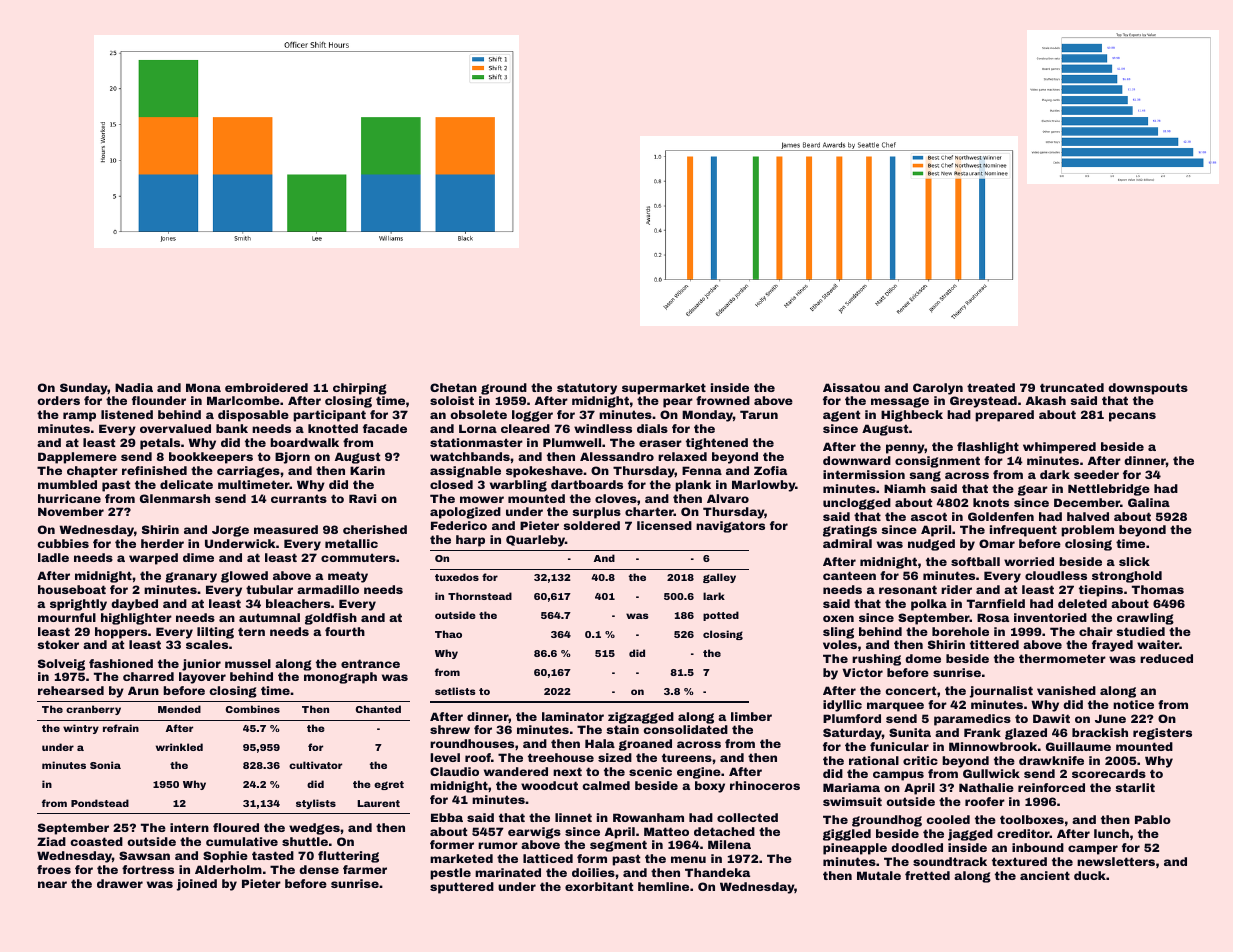 The image size is (1233, 952). Describe the element at coordinates (664, 389) in the document. I see `supermarket` at that location.
